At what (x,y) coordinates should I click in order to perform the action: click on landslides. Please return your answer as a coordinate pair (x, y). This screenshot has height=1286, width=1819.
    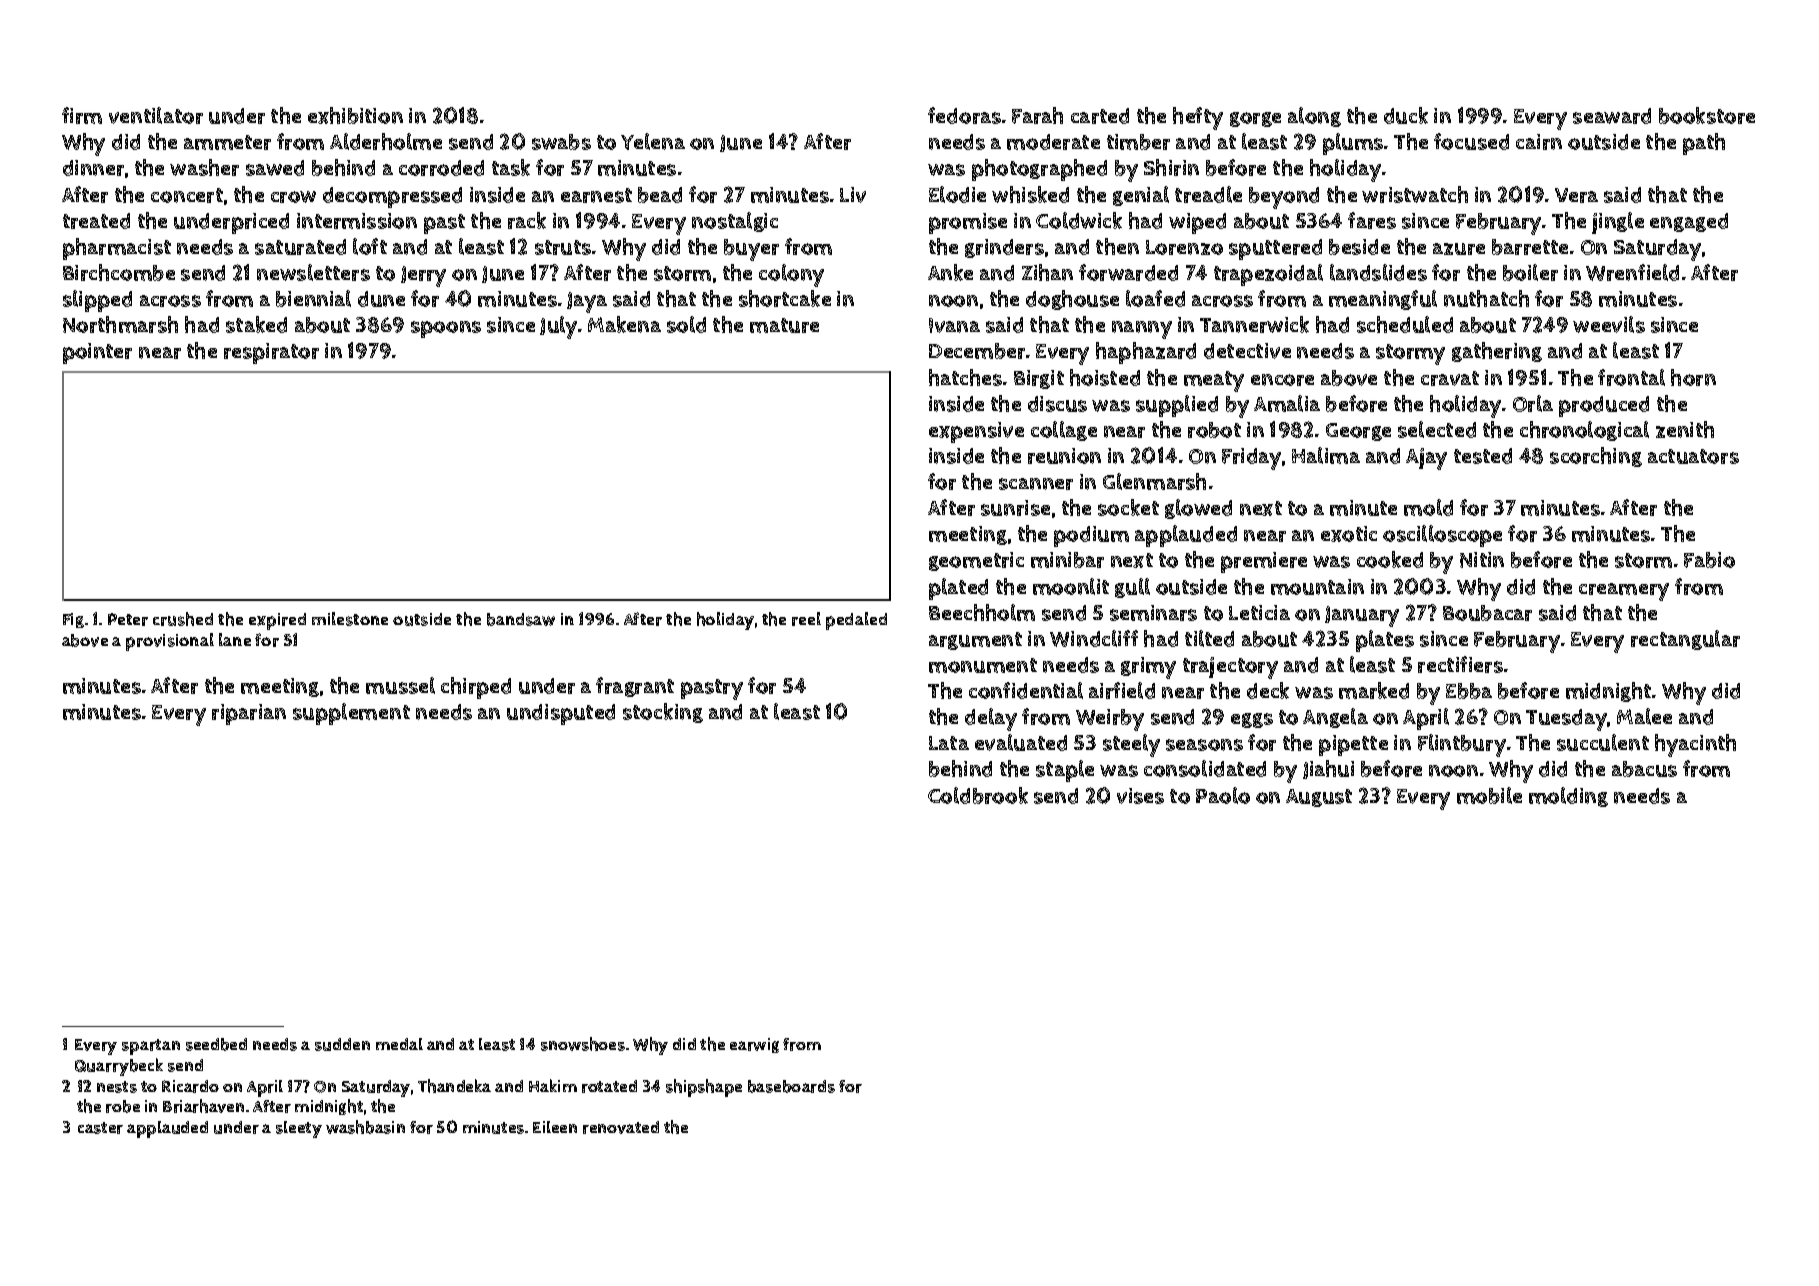
    Looking at the image, I should click on (1378, 272).
